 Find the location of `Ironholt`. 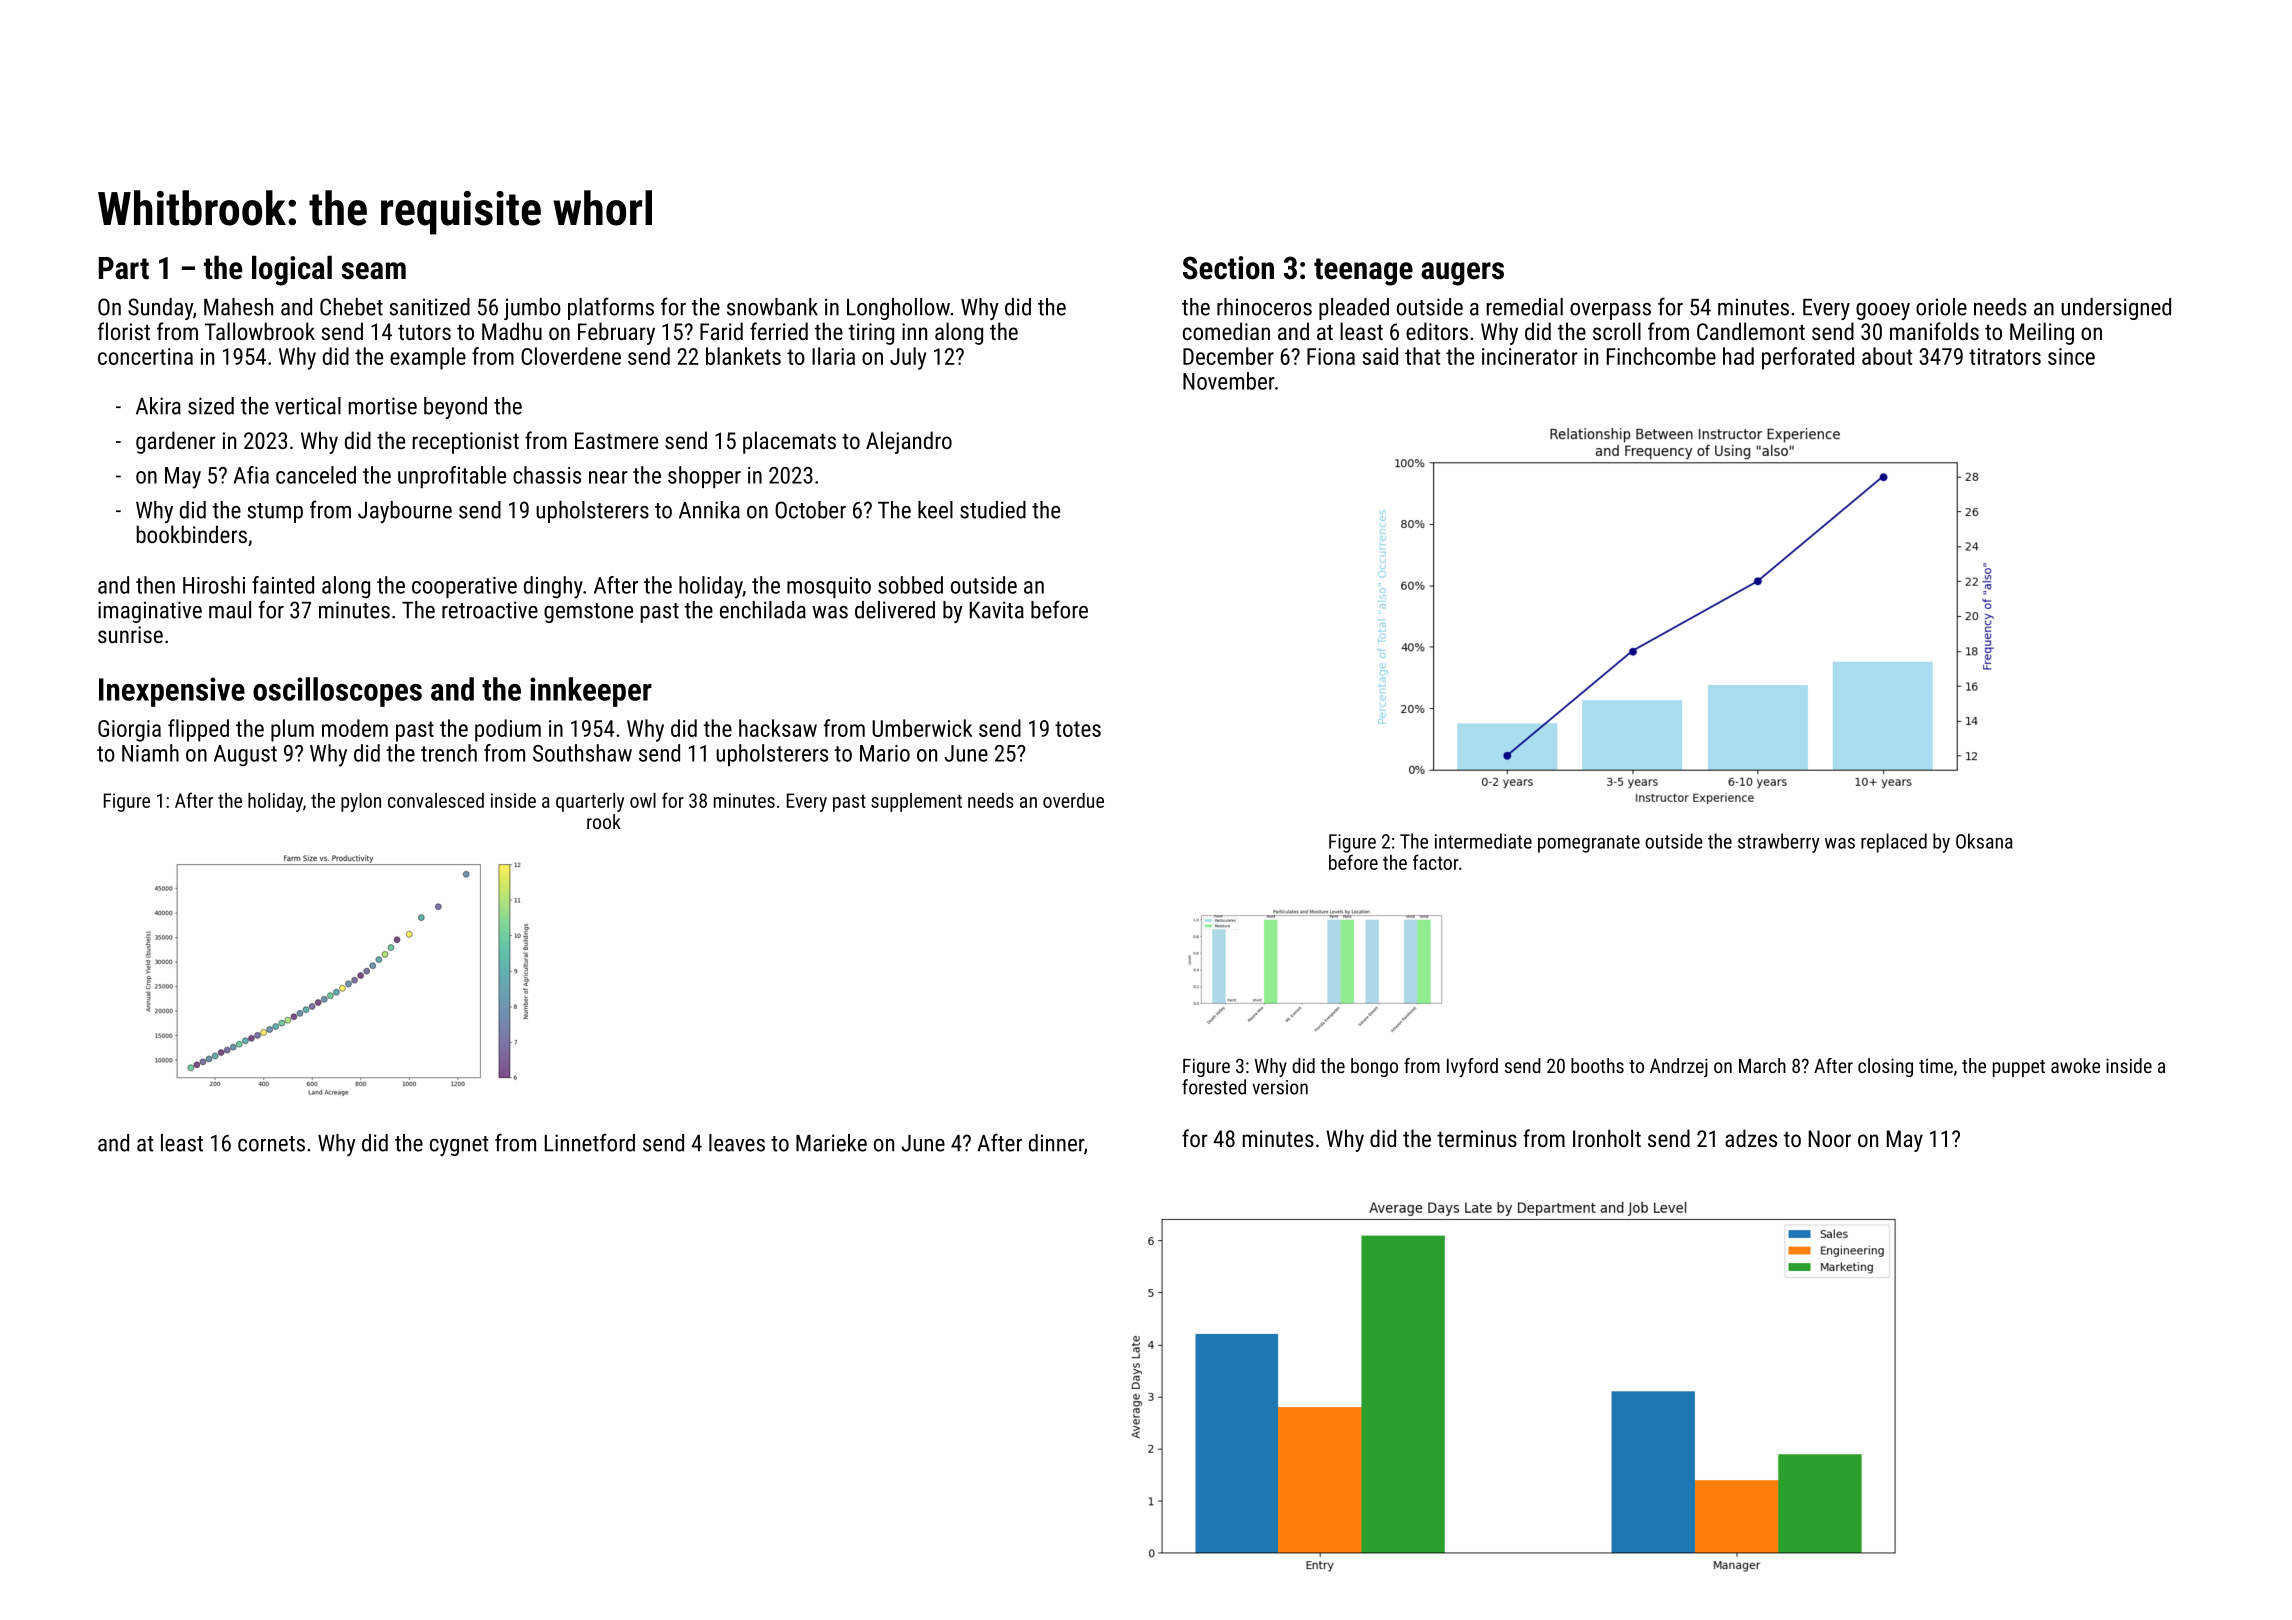

Ironholt is located at coordinates (1607, 1138).
